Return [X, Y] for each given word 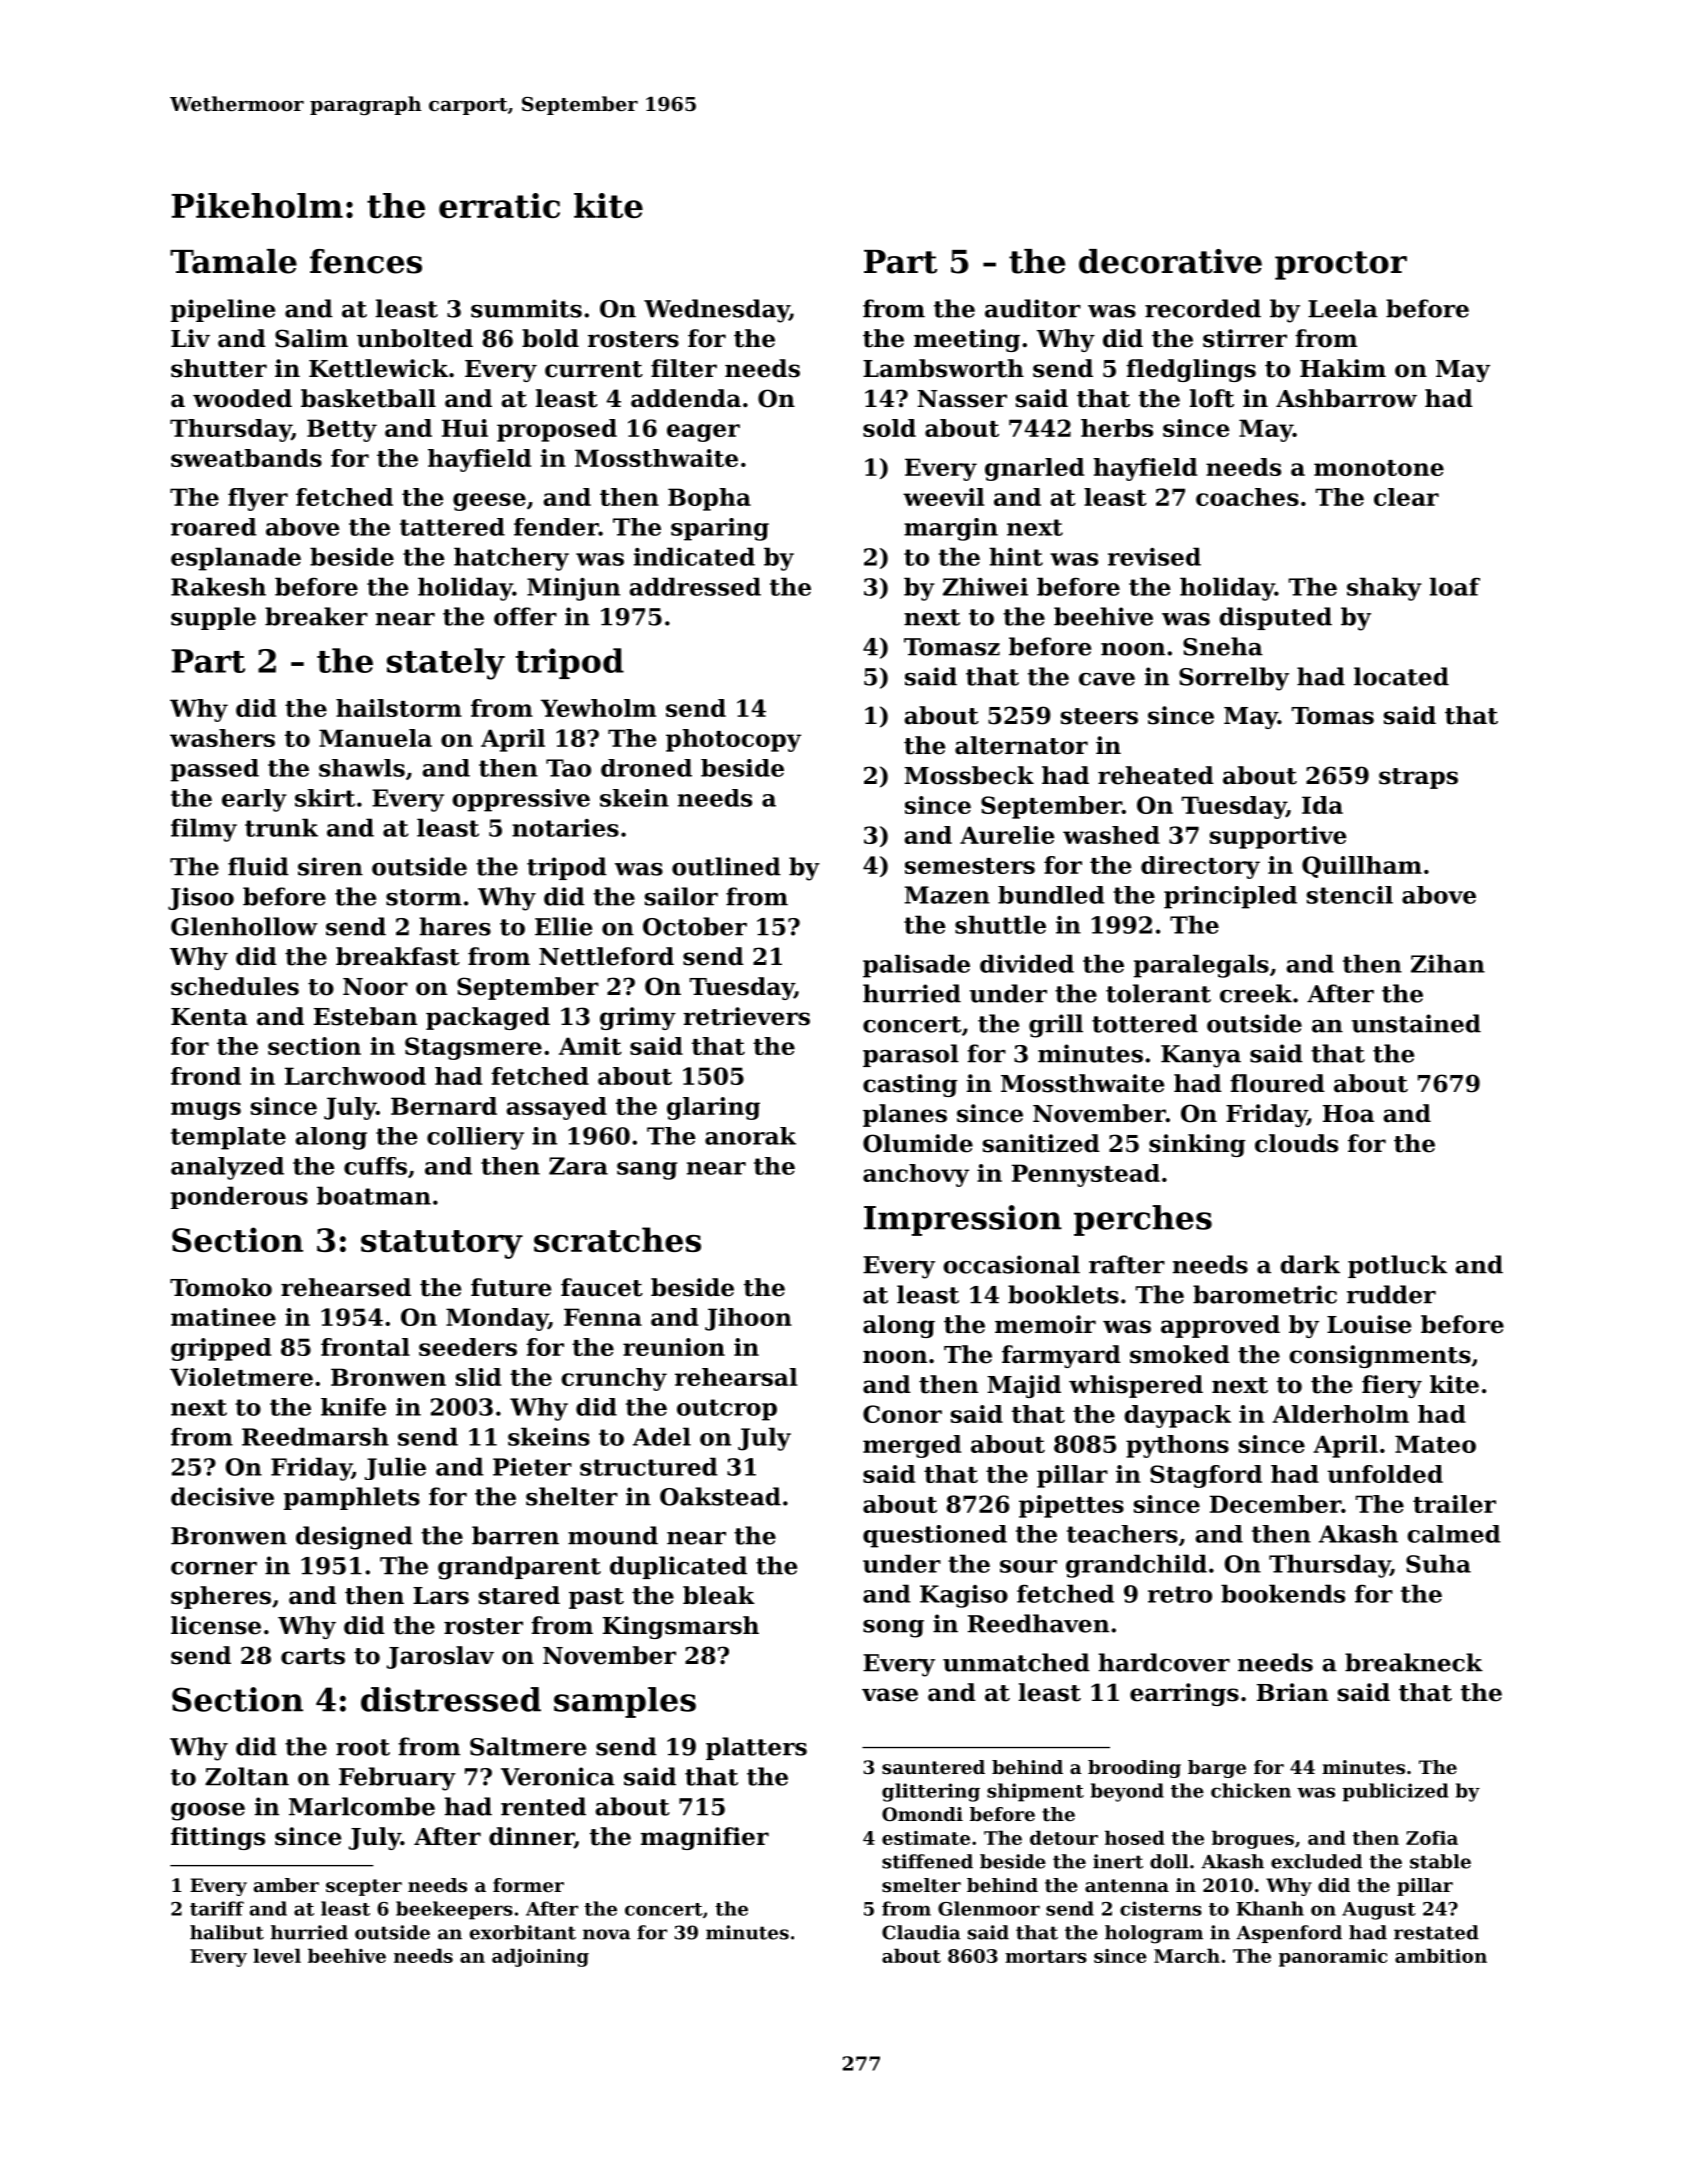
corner [214, 1568]
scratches [617, 1239]
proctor [1341, 265]
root [363, 1747]
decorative [1170, 261]
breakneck [1414, 1662]
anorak [750, 1136]
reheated [1156, 775]
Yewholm [598, 708]
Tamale [233, 261]
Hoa [1348, 1114]
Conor [902, 1414]
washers [222, 738]
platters [756, 1748]
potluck [1397, 1266]
